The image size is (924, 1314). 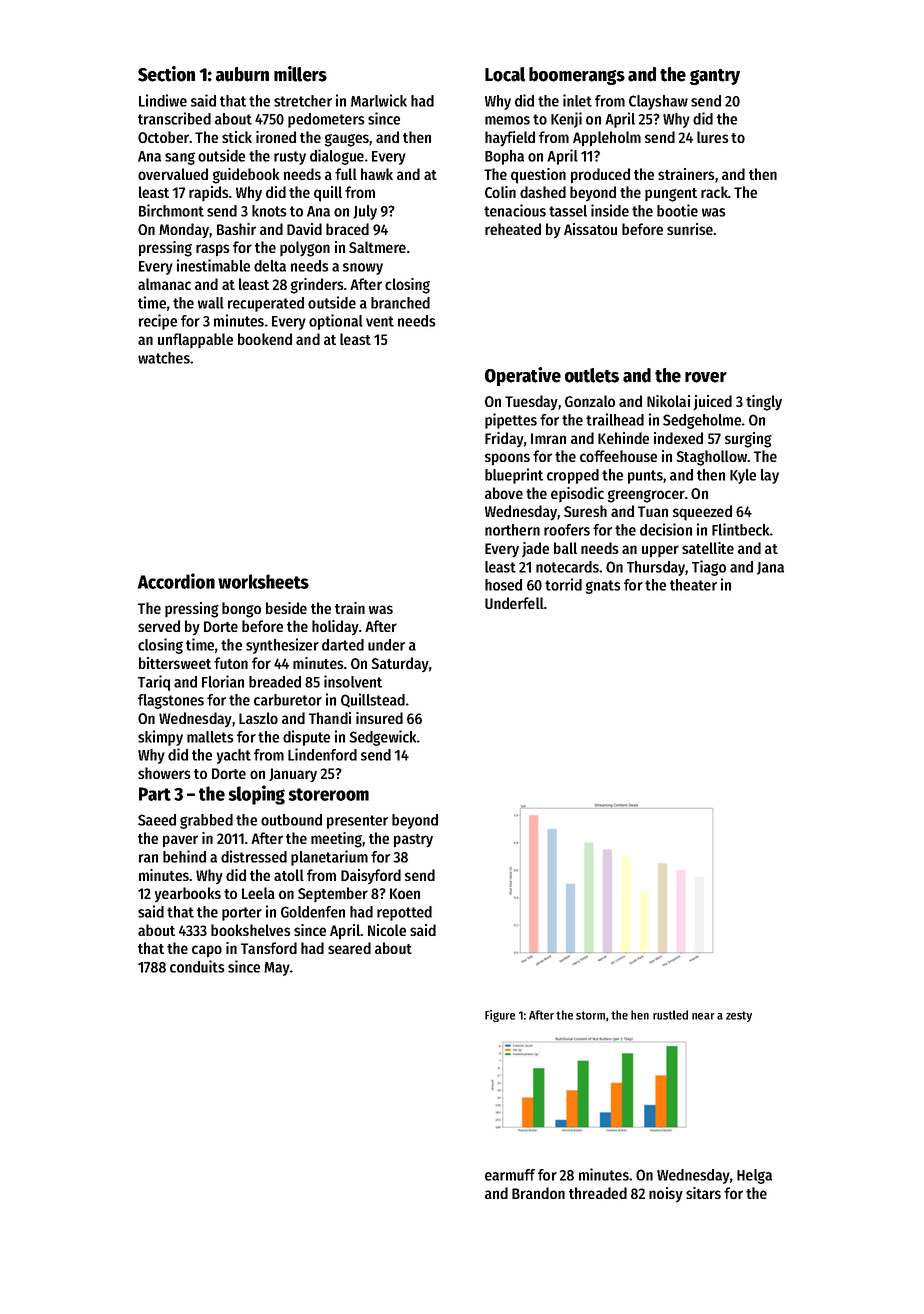 I want to click on branched, so click(x=400, y=303).
